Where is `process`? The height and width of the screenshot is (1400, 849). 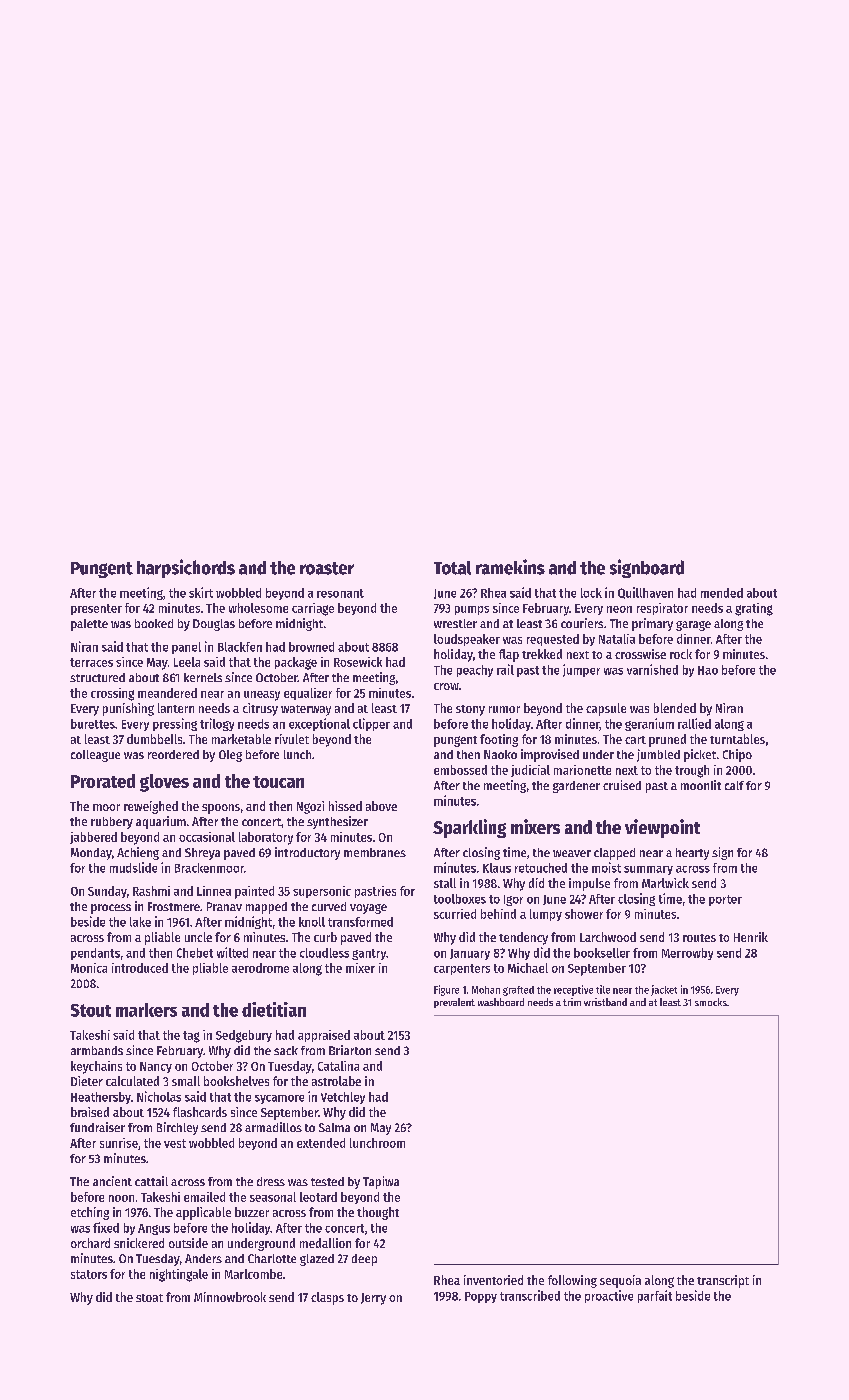
process is located at coordinates (111, 909).
